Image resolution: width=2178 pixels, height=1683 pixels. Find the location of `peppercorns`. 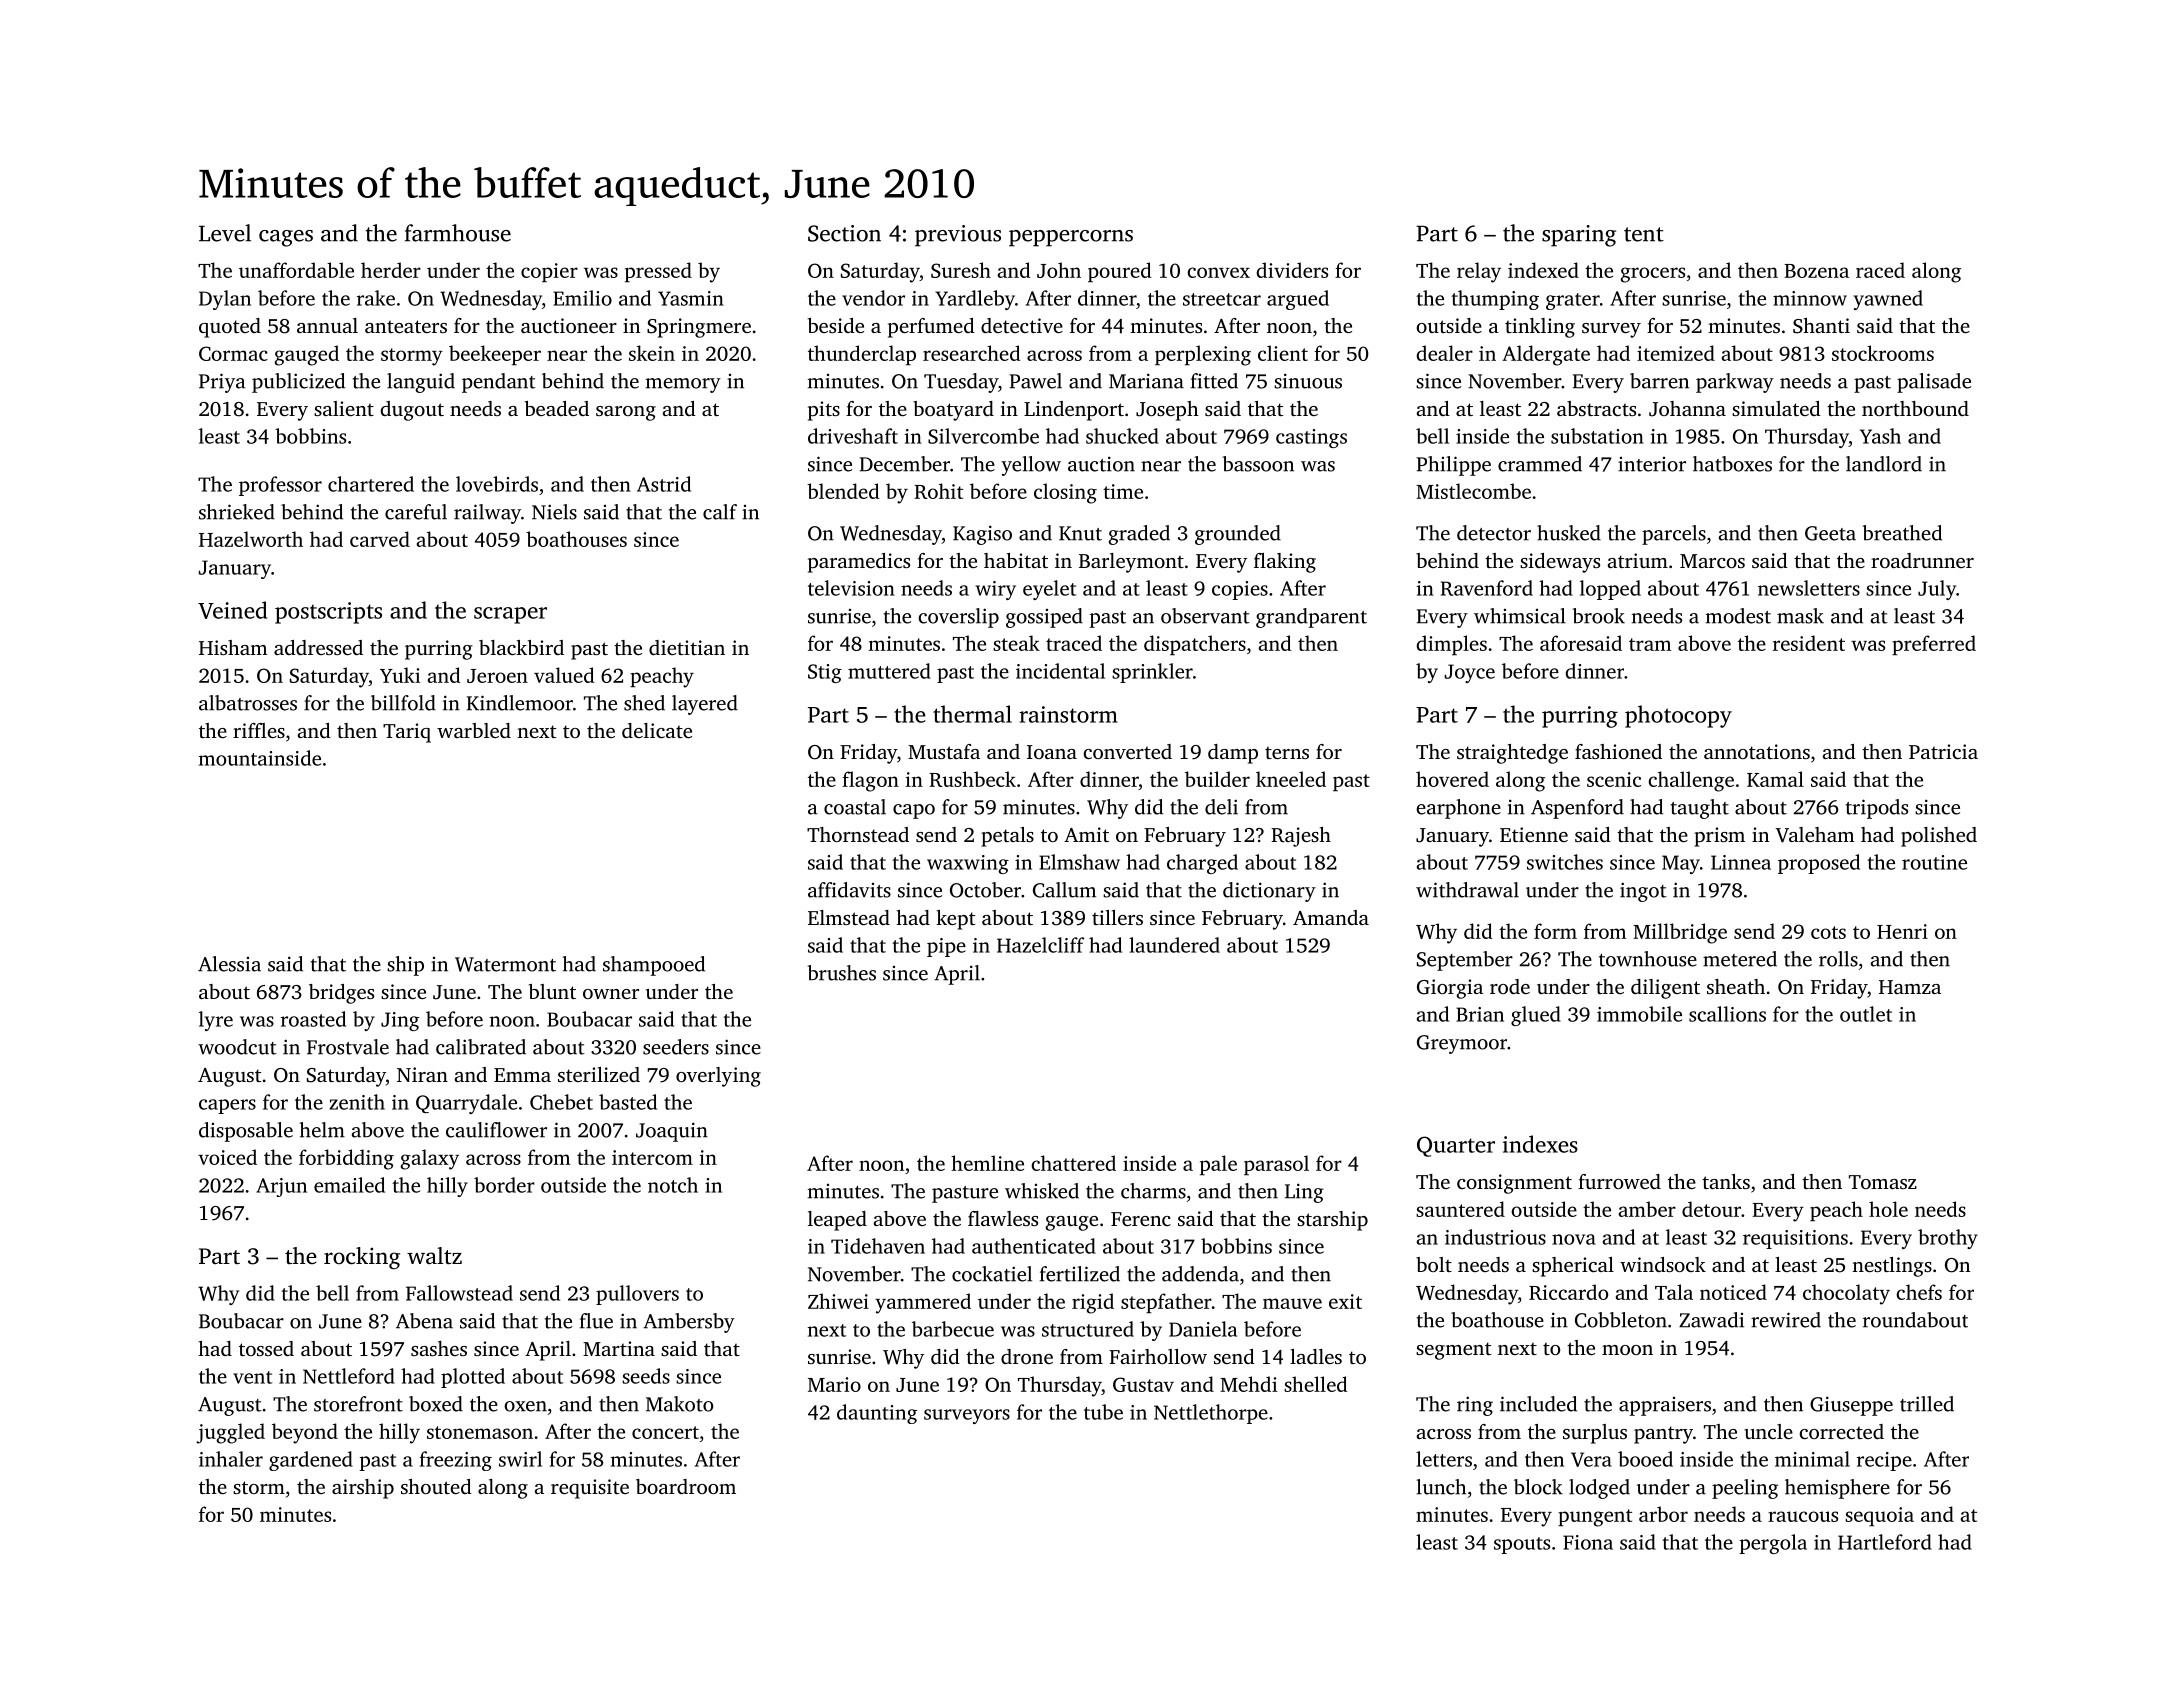

peppercorns is located at coordinates (1071, 238).
